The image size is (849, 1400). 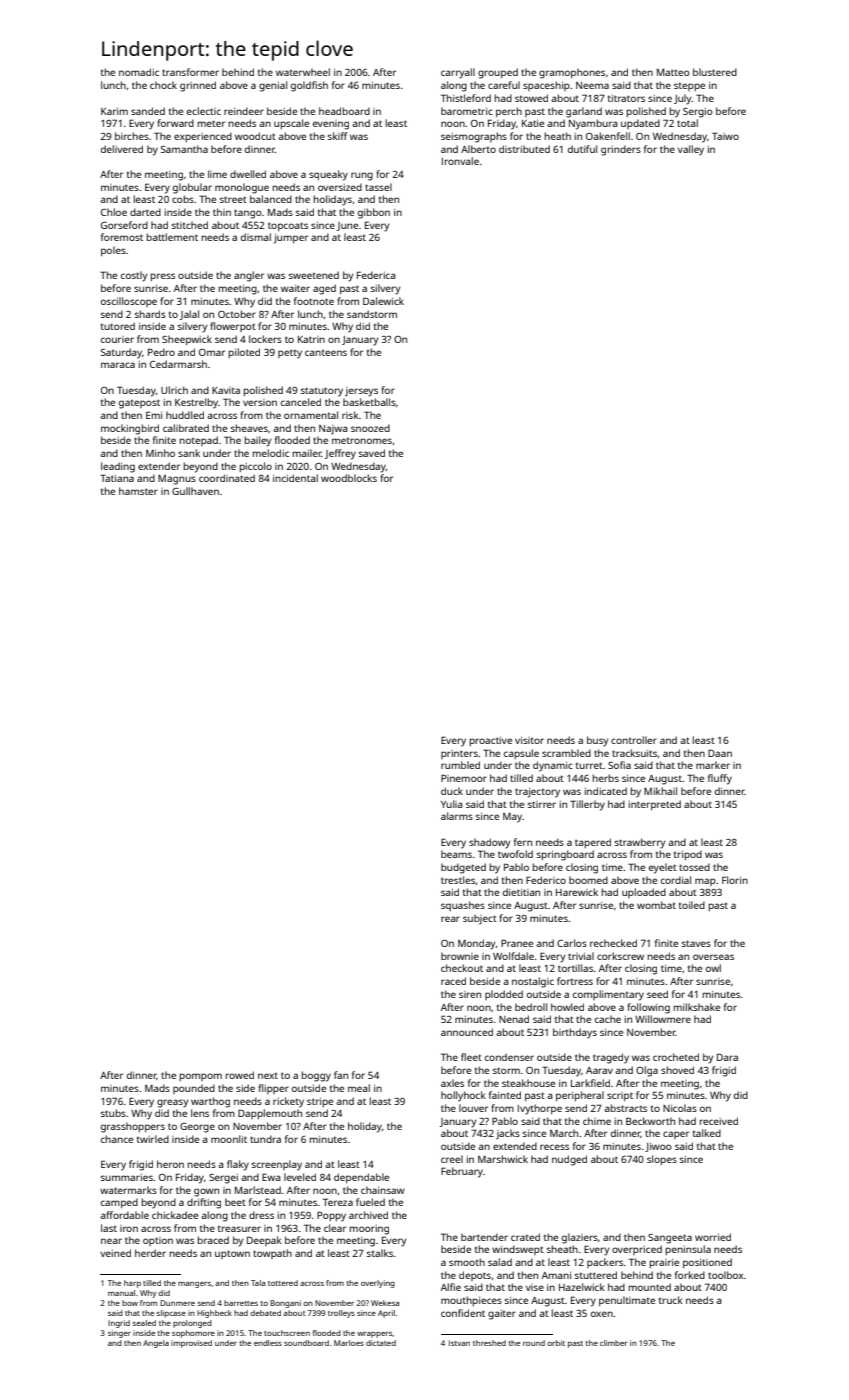 I want to click on rung, so click(x=362, y=176).
